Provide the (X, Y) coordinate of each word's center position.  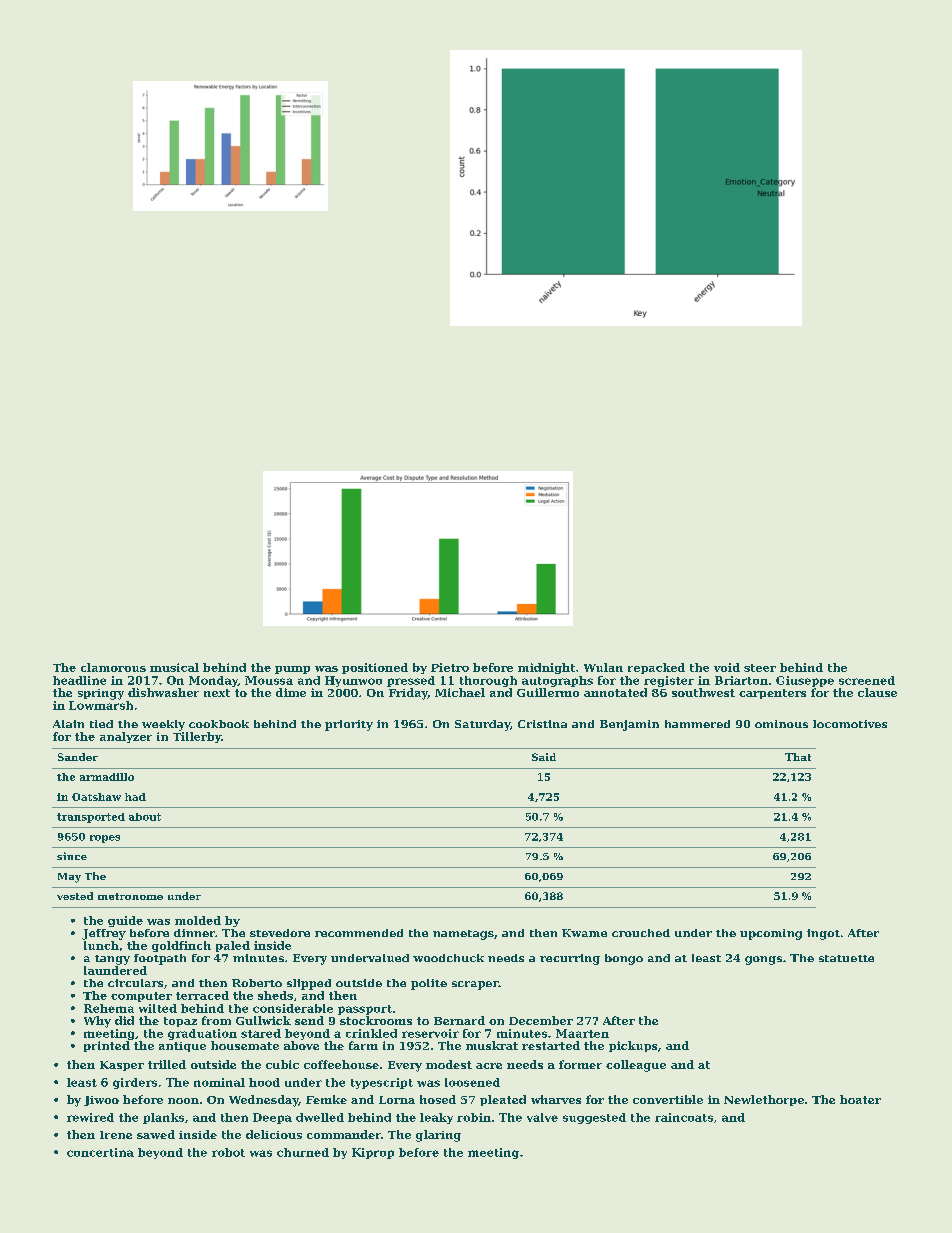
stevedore (280, 933)
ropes (105, 839)
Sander (78, 757)
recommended (359, 933)
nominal (219, 1082)
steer (760, 668)
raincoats (684, 1117)
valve (542, 1117)
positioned (375, 668)
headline (79, 680)
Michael (460, 692)
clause (877, 692)
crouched (641, 933)
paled (233, 946)
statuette (846, 958)
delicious (274, 1134)
